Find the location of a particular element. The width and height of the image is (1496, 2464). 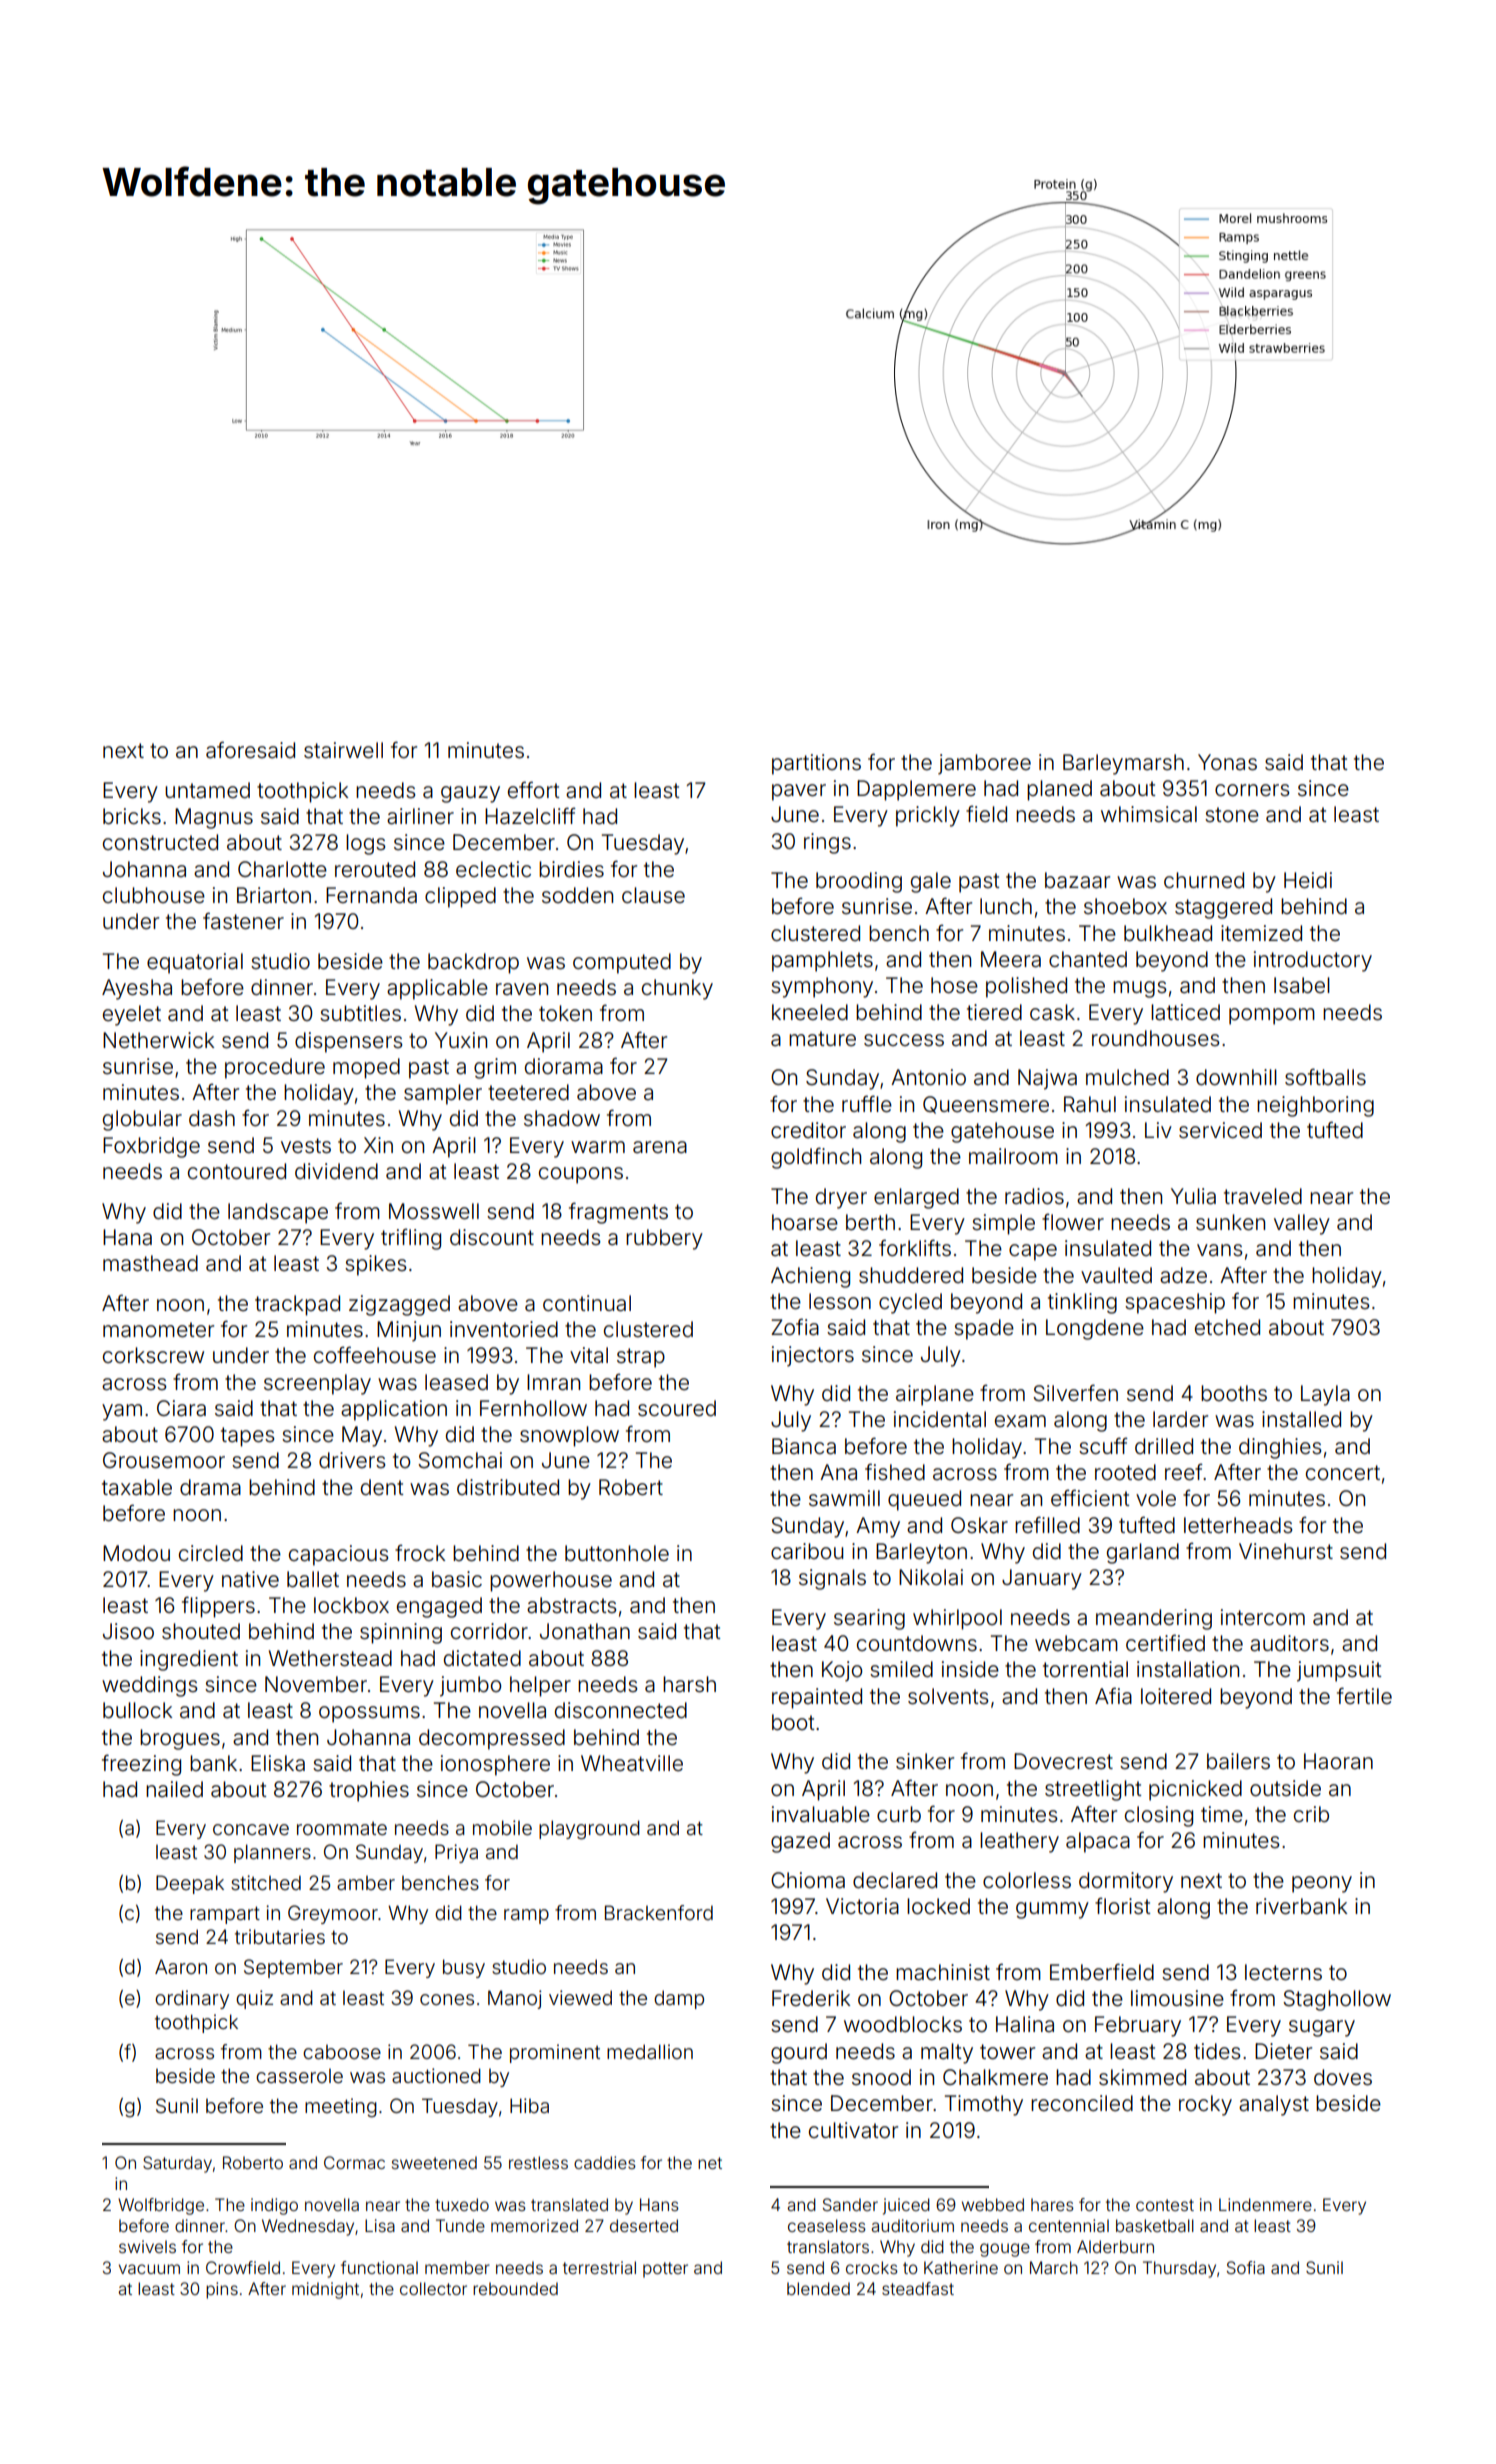

caribou is located at coordinates (807, 1551).
